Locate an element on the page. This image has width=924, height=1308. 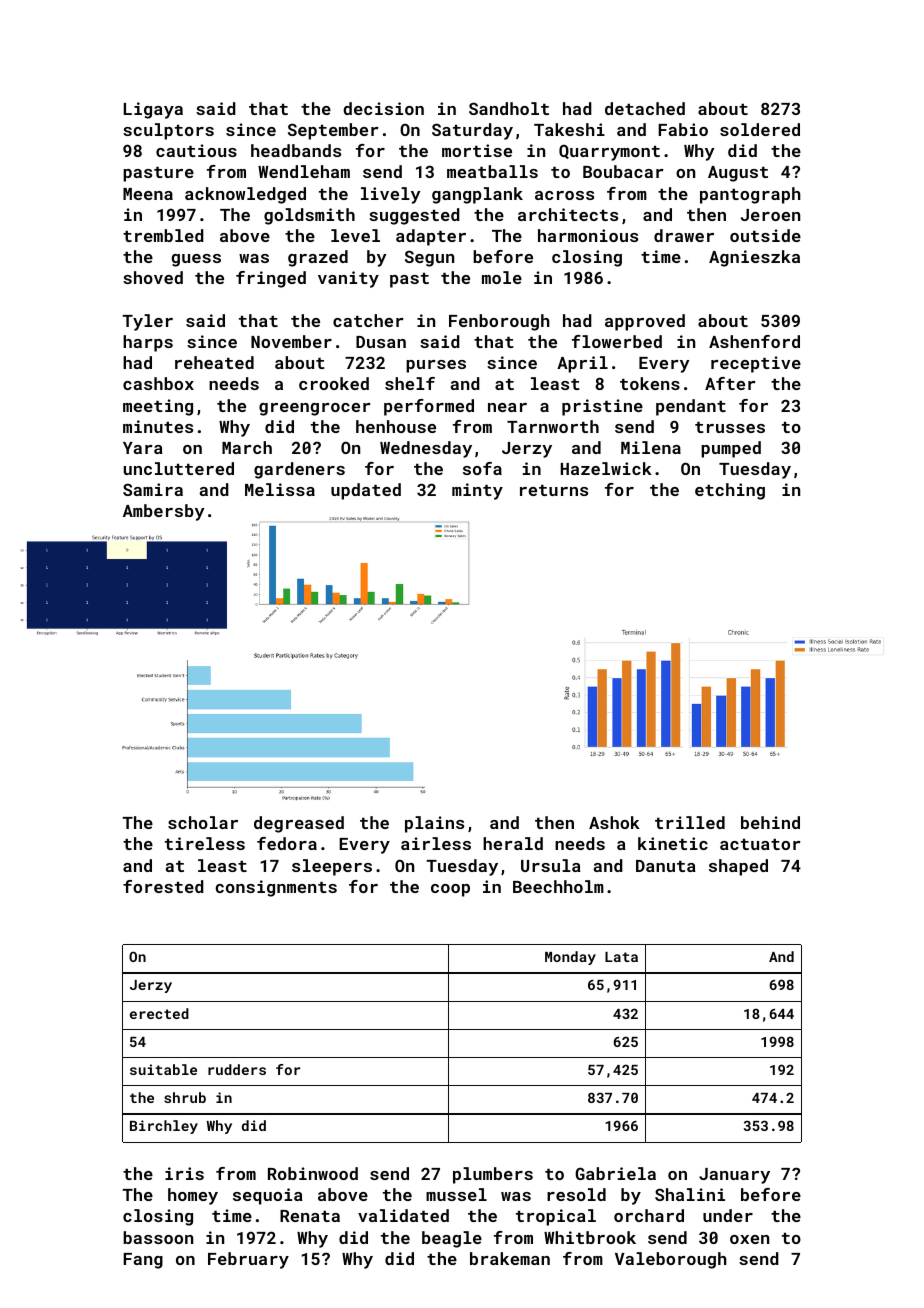
oxen is located at coordinates (749, 1239).
